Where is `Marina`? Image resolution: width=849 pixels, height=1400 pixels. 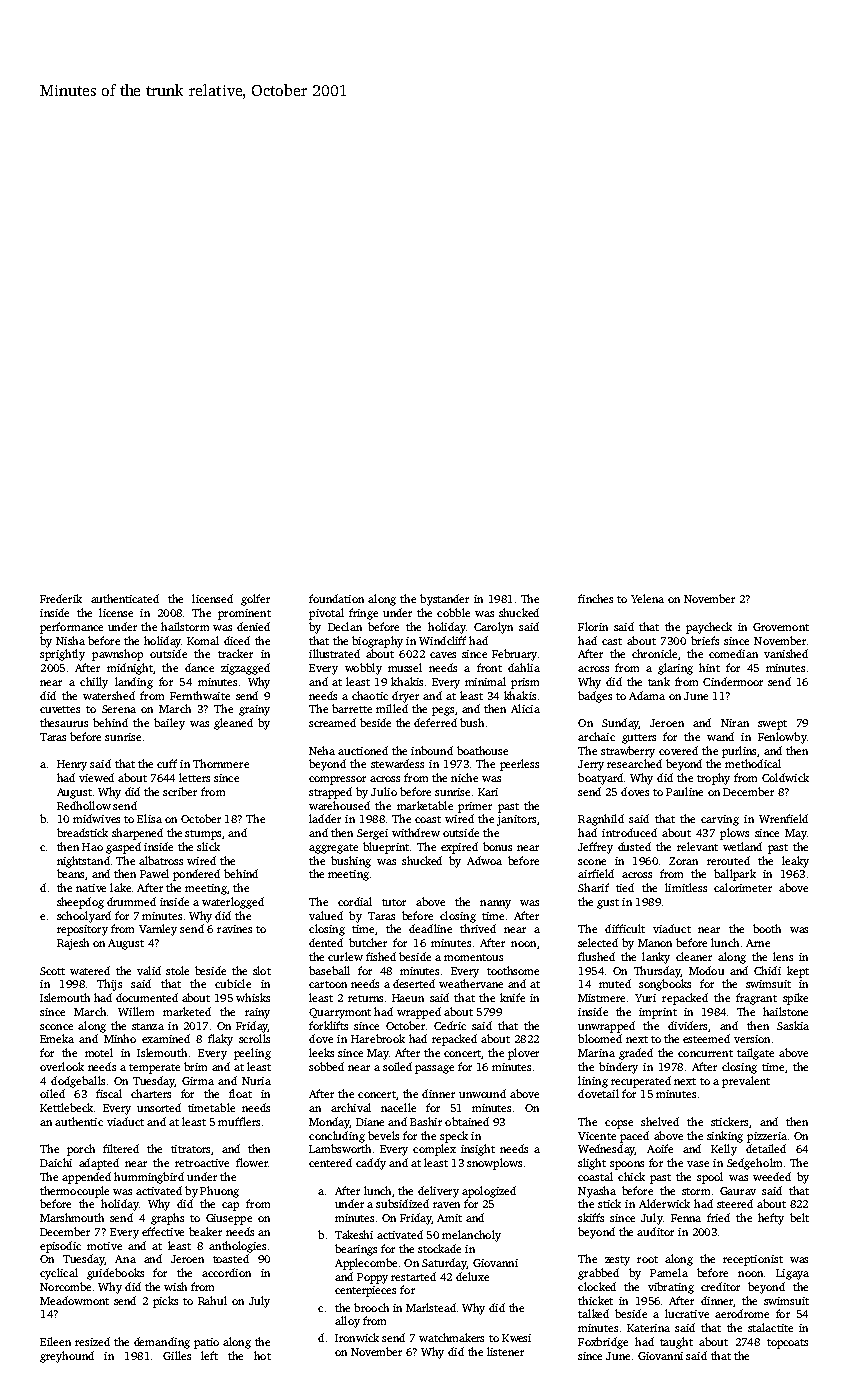 Marina is located at coordinates (596, 1053).
